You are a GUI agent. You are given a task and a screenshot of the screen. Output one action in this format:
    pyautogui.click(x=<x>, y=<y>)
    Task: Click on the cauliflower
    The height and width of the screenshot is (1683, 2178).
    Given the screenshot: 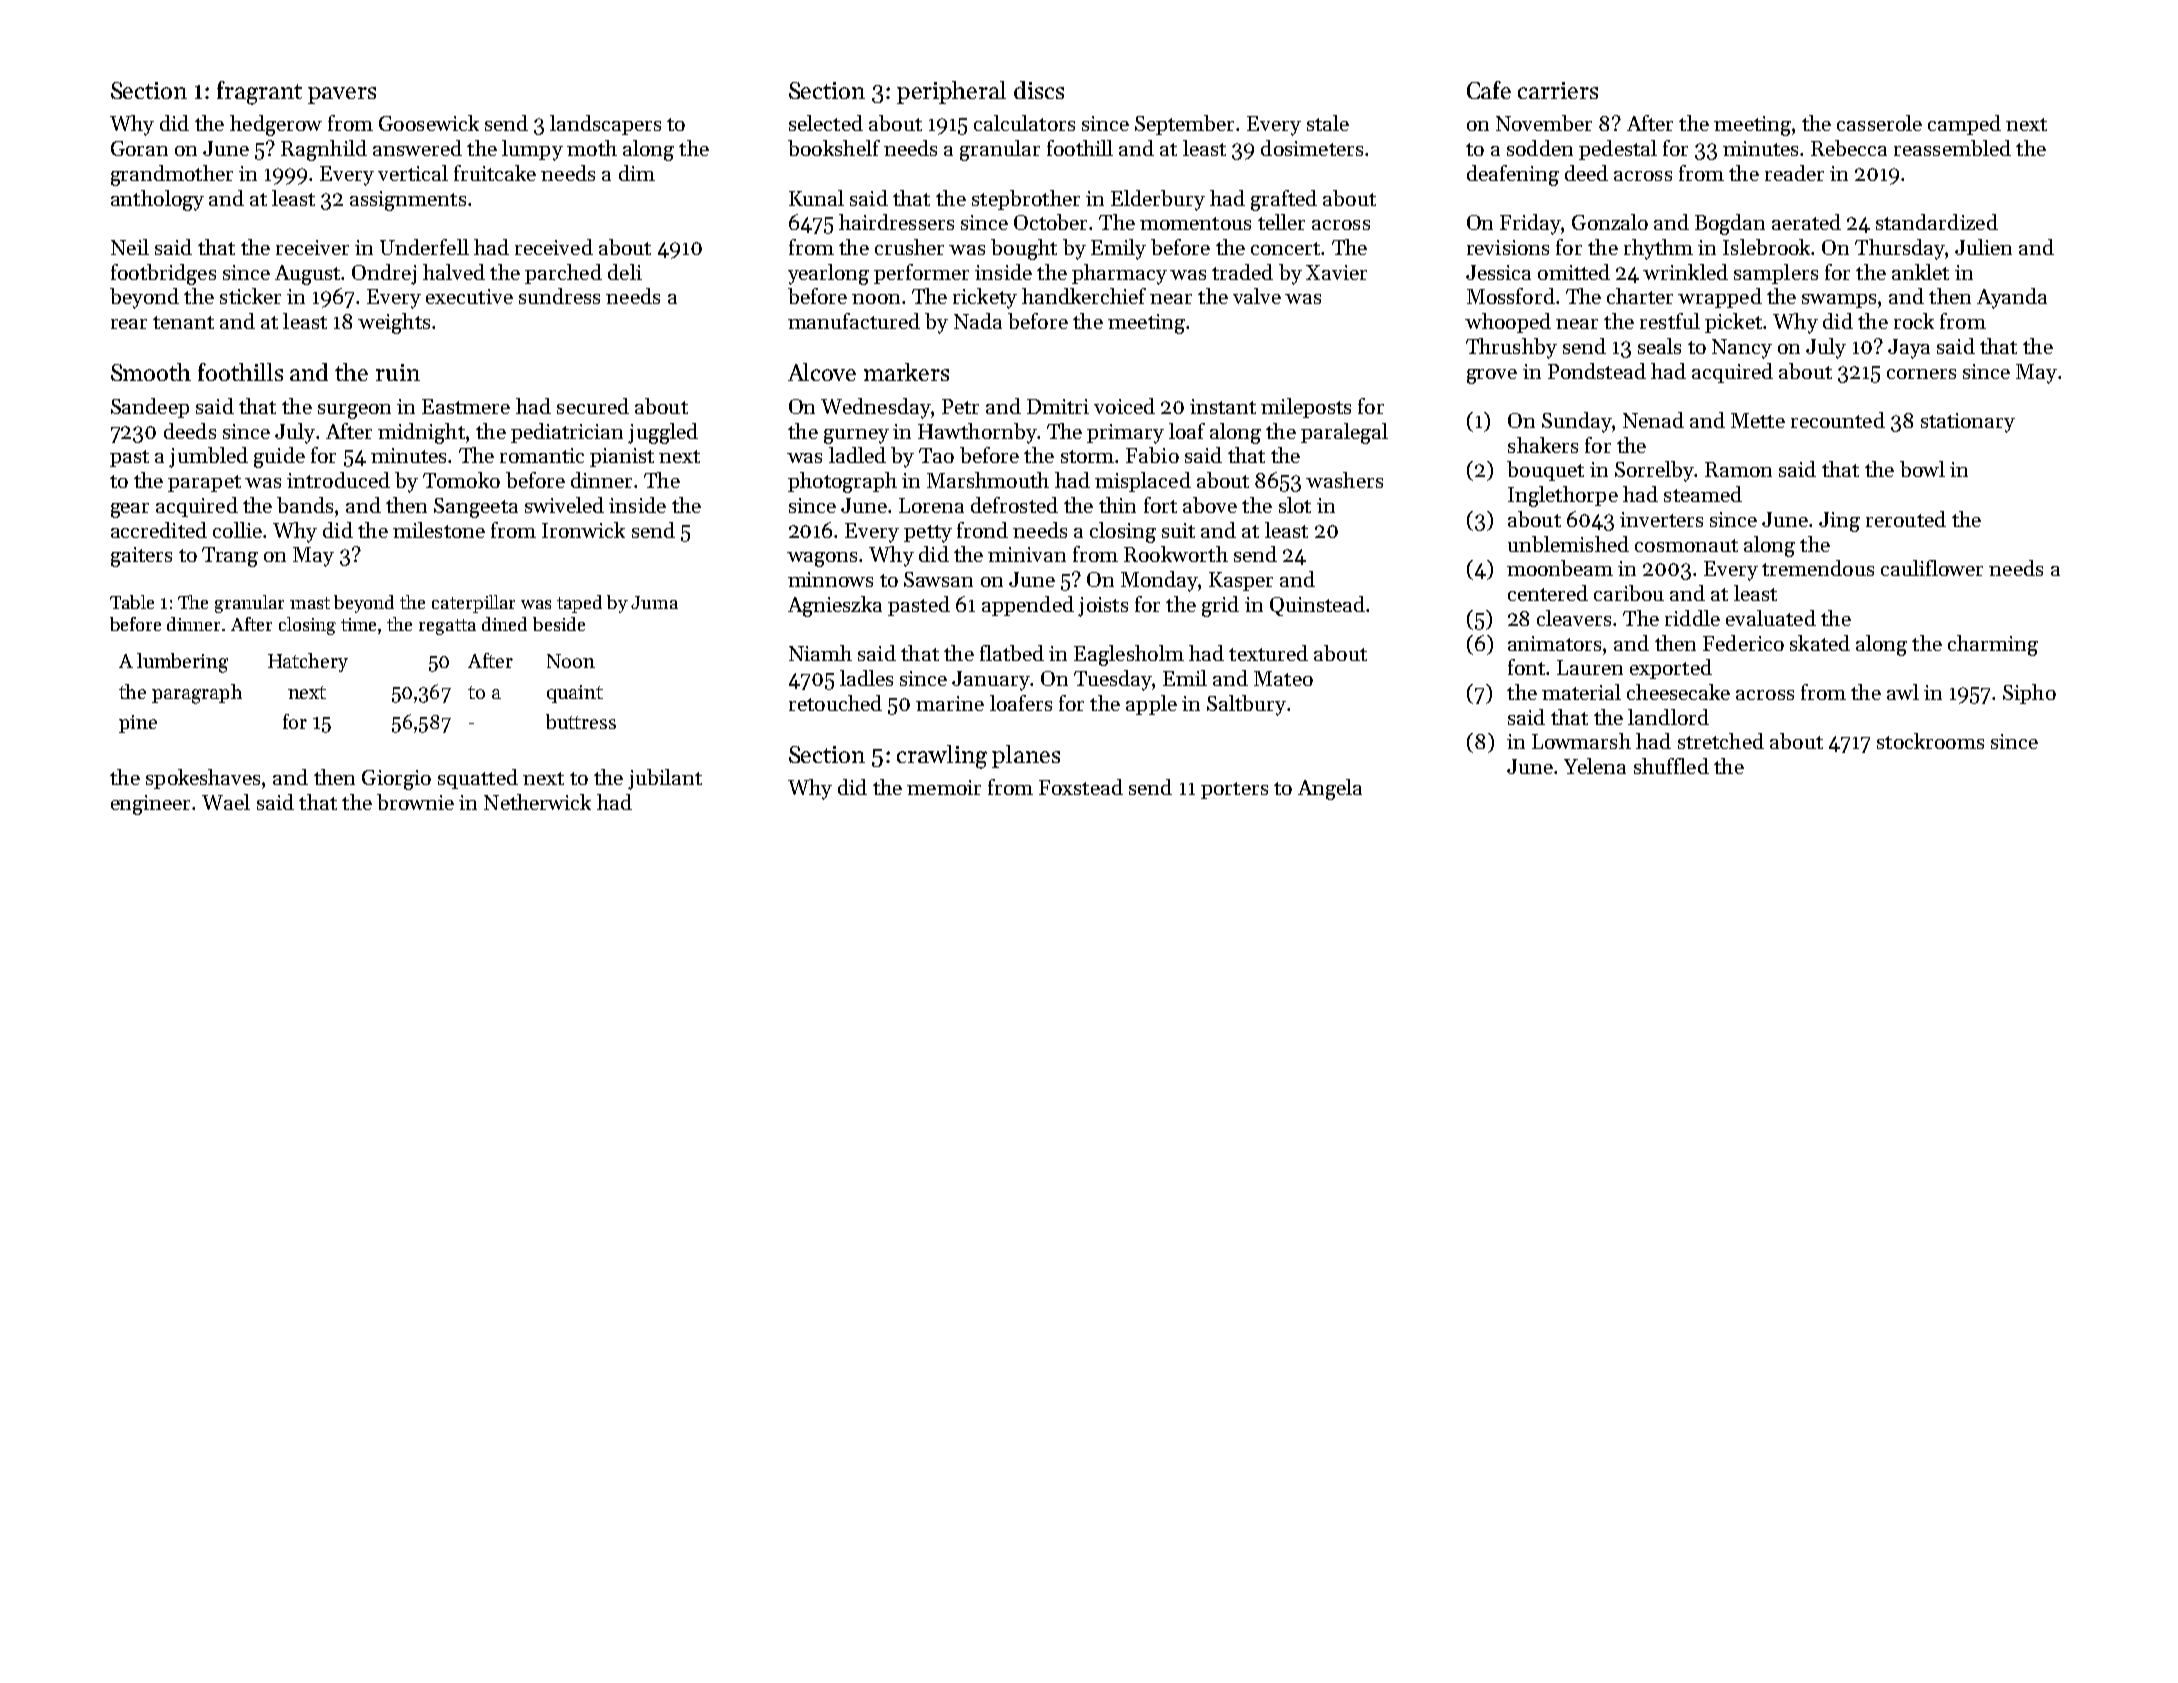 What is the action you would take?
    pyautogui.click(x=1932, y=568)
